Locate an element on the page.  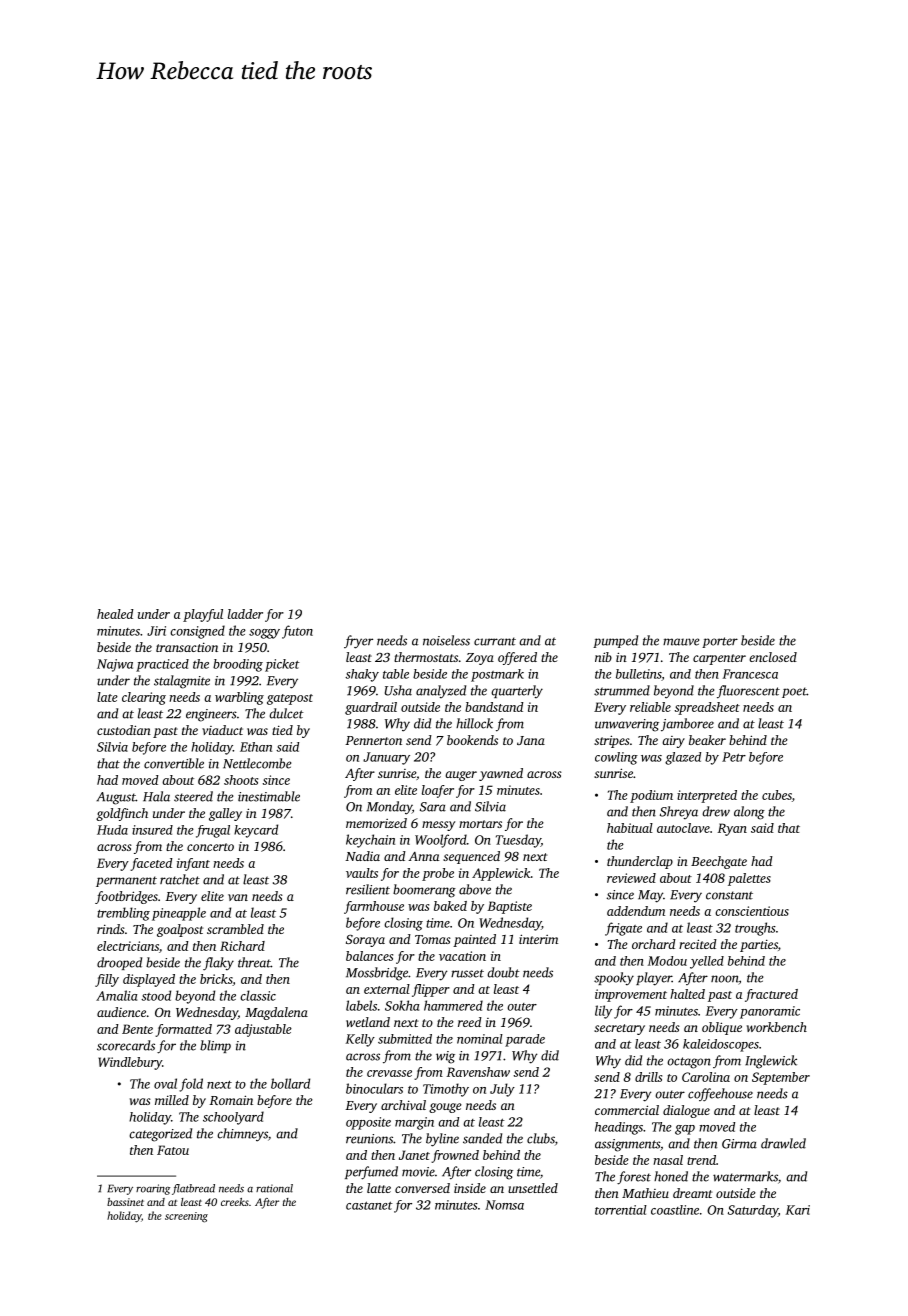
reviewed is located at coordinates (631, 878).
